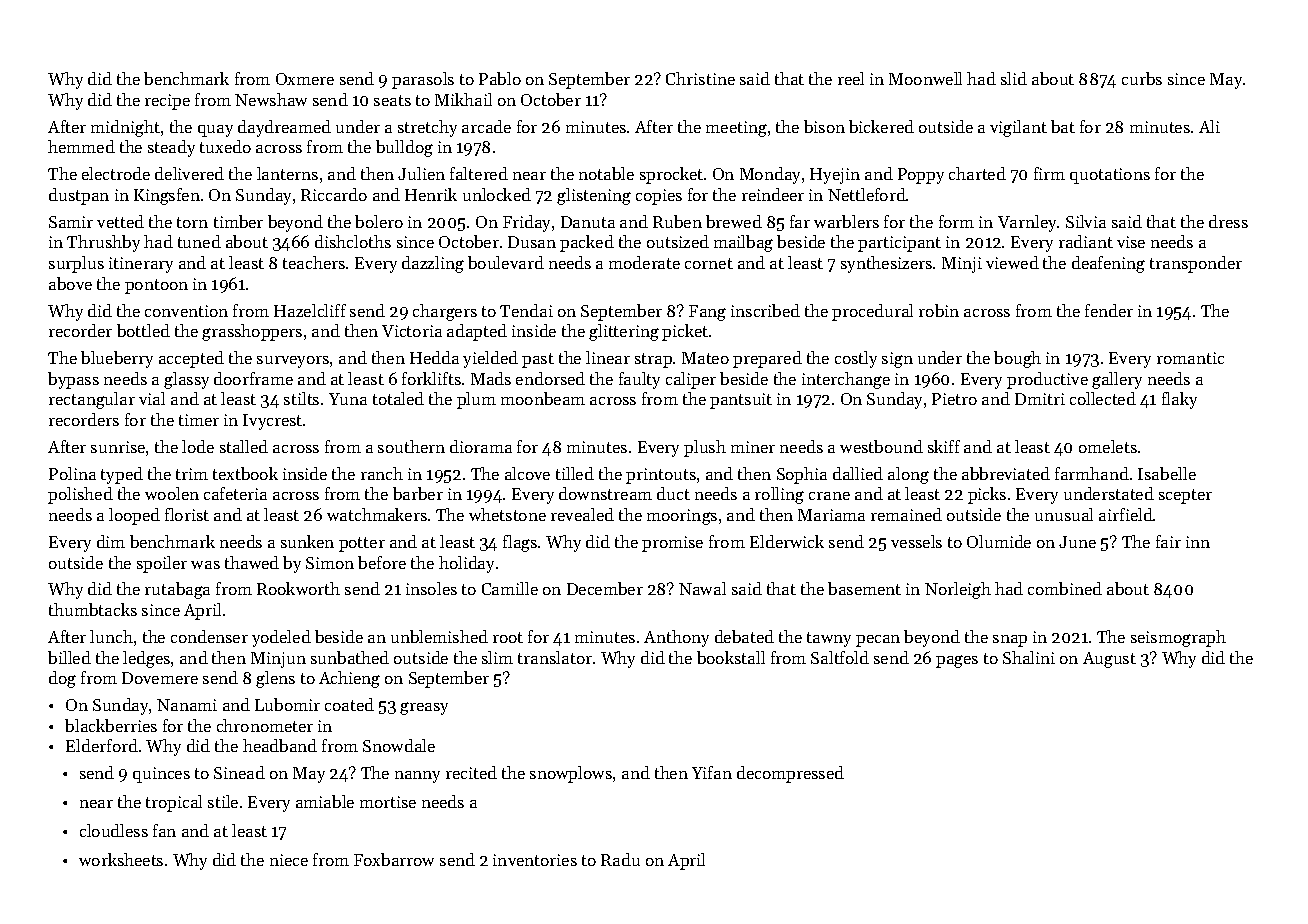  I want to click on Christine, so click(700, 78).
